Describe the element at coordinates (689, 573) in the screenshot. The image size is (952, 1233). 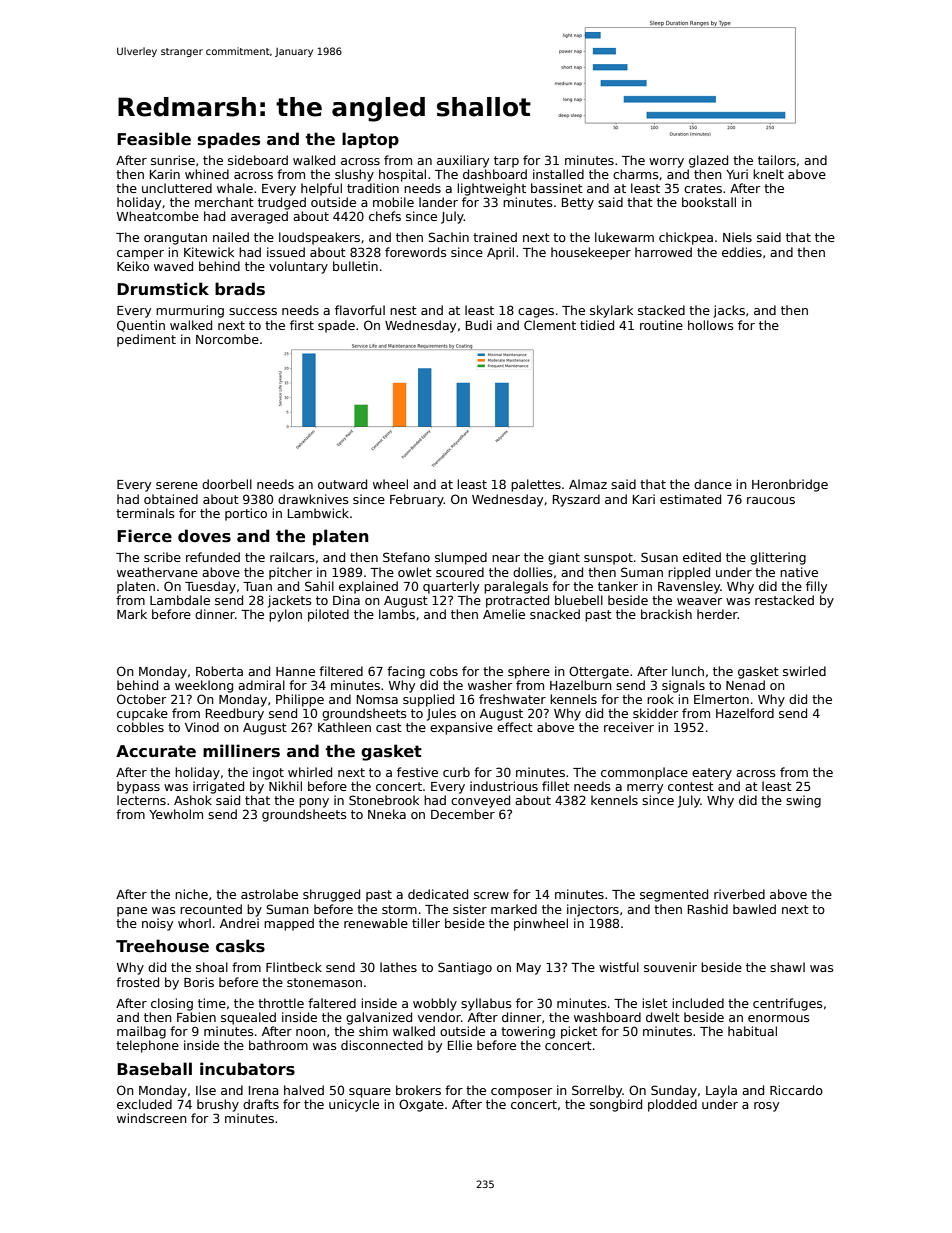
I see `rippled` at that location.
